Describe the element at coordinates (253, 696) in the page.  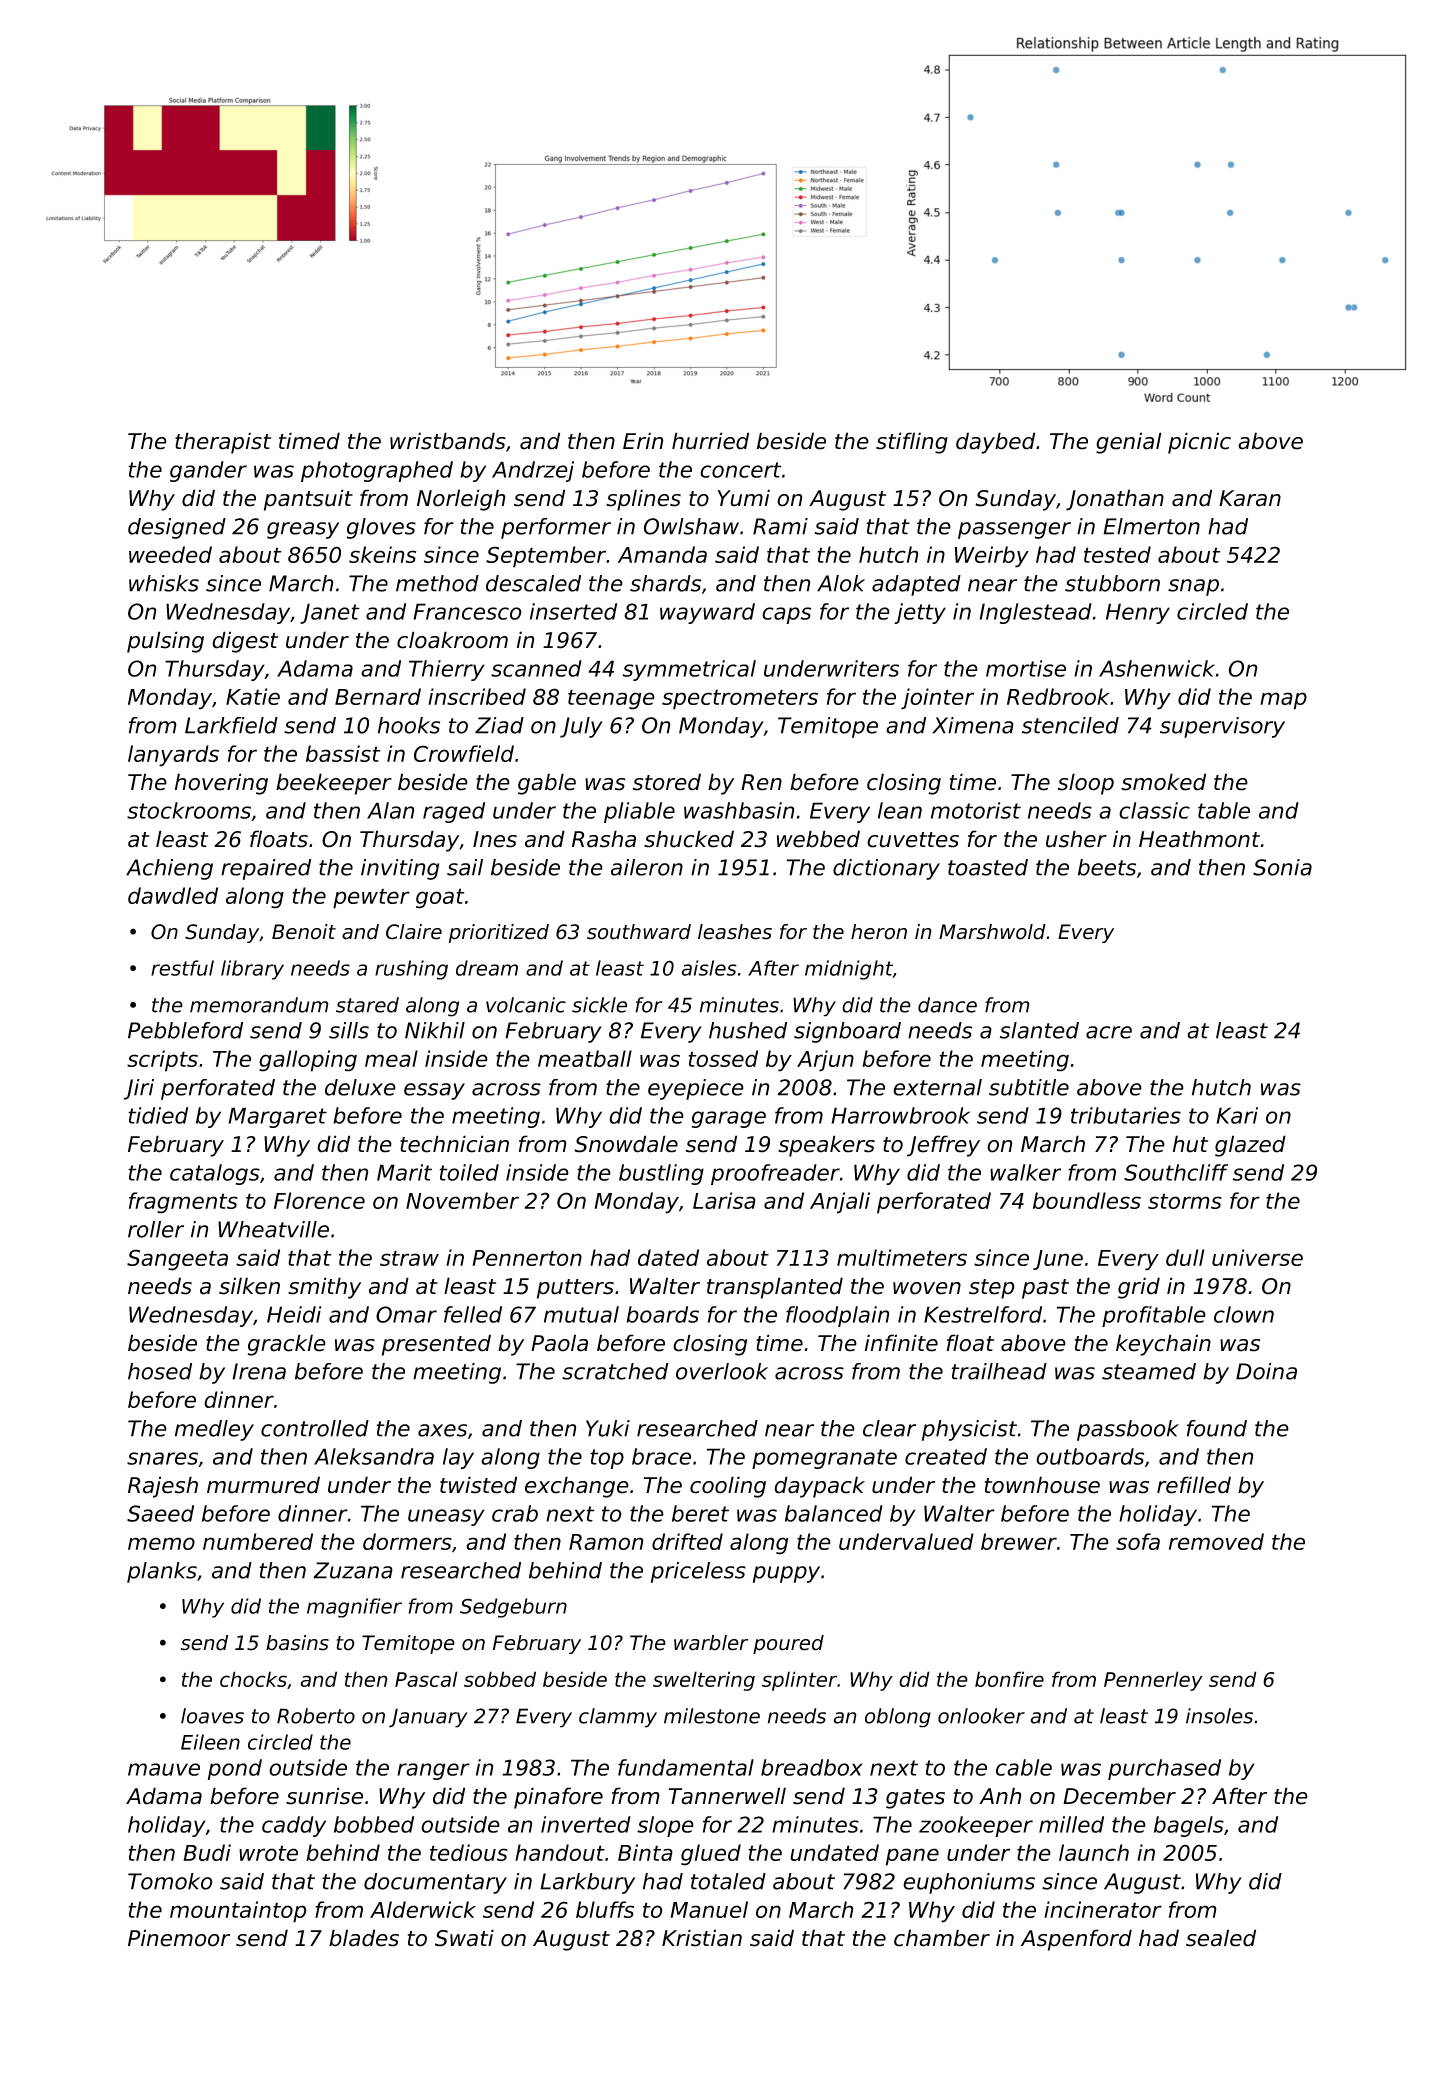
I see `Katie` at that location.
